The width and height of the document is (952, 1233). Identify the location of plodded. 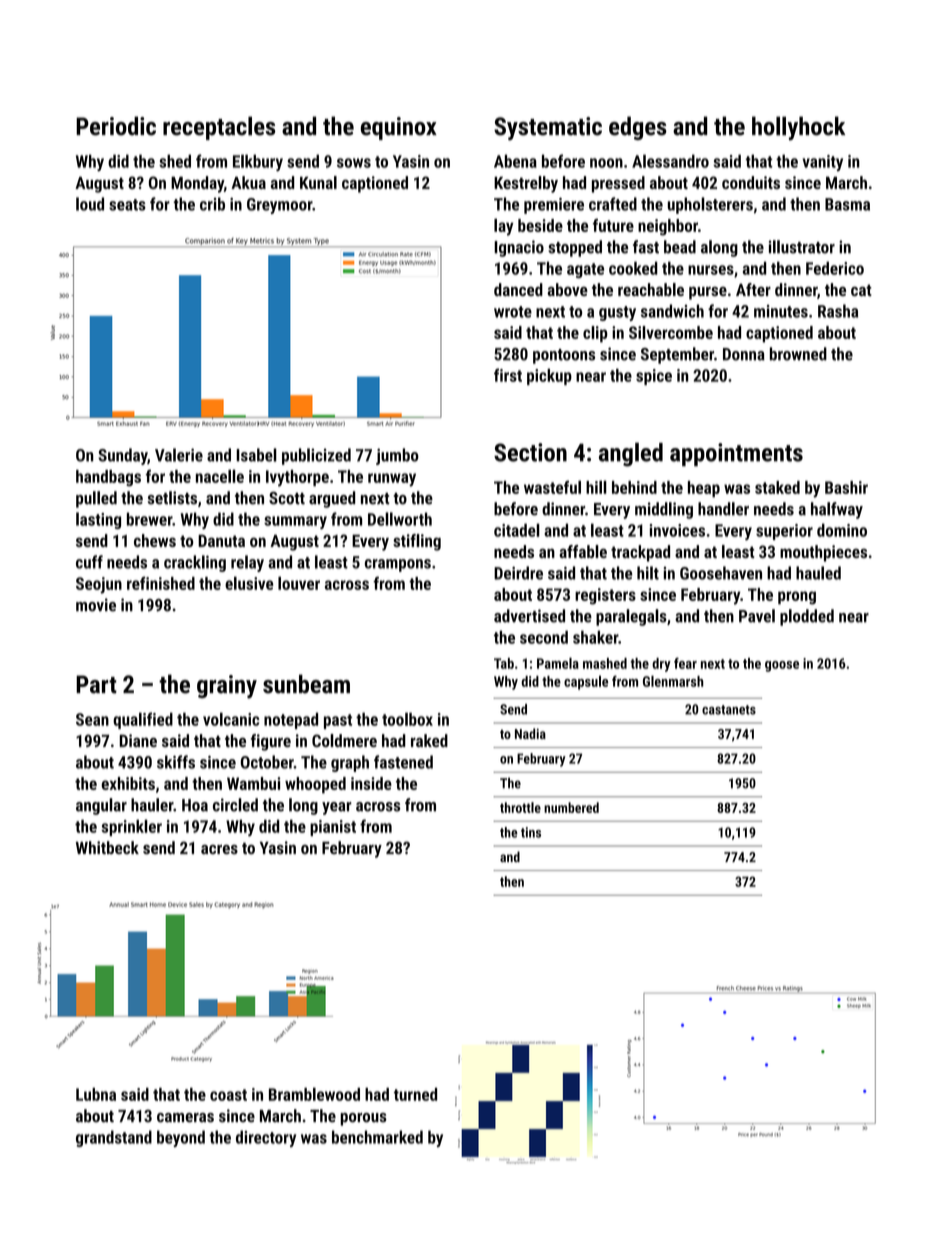
(807, 617).
